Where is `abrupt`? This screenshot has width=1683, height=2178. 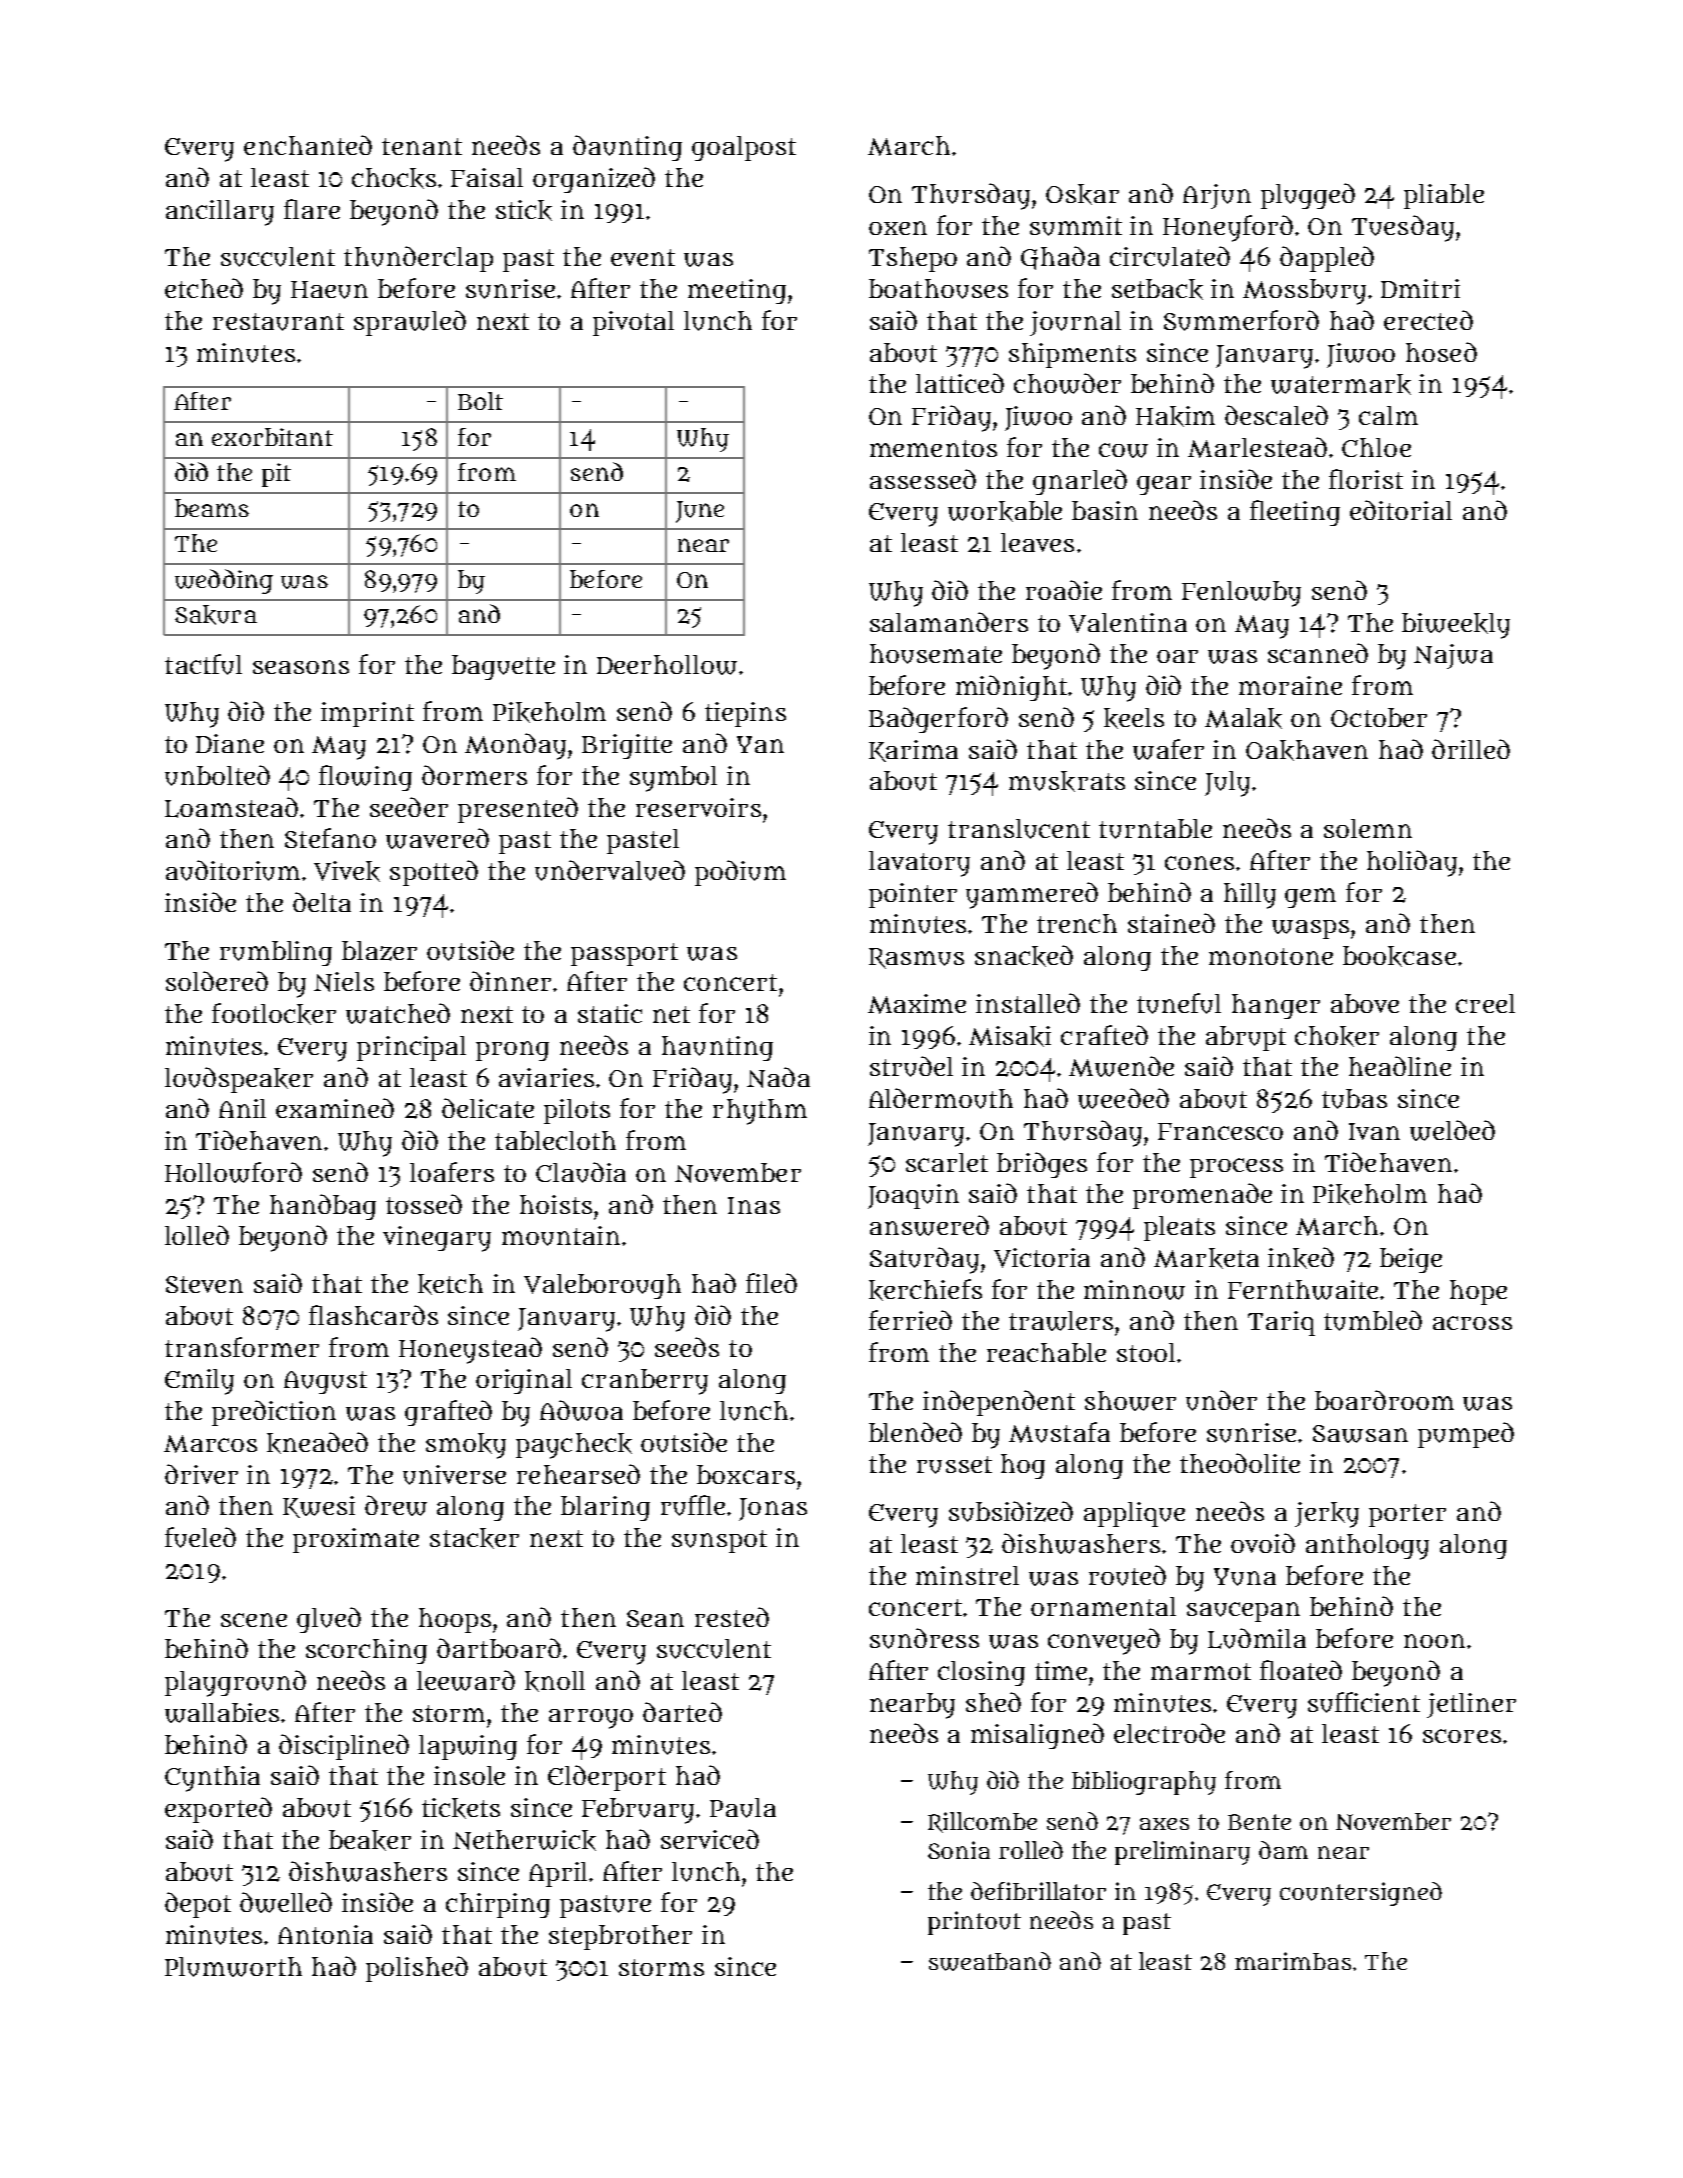
abrupt is located at coordinates (1246, 1038).
